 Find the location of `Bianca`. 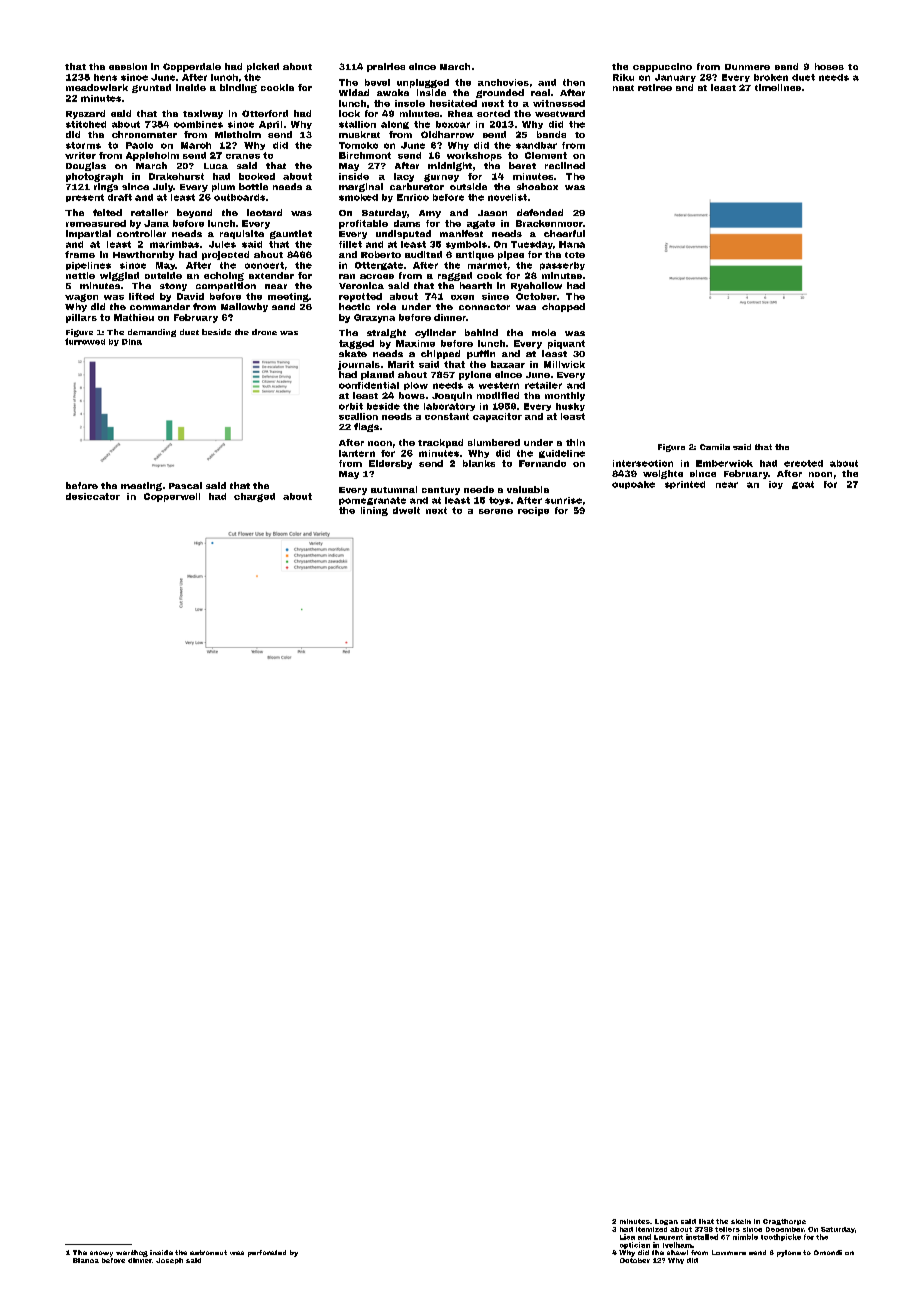

Bianca is located at coordinates (86, 1260).
